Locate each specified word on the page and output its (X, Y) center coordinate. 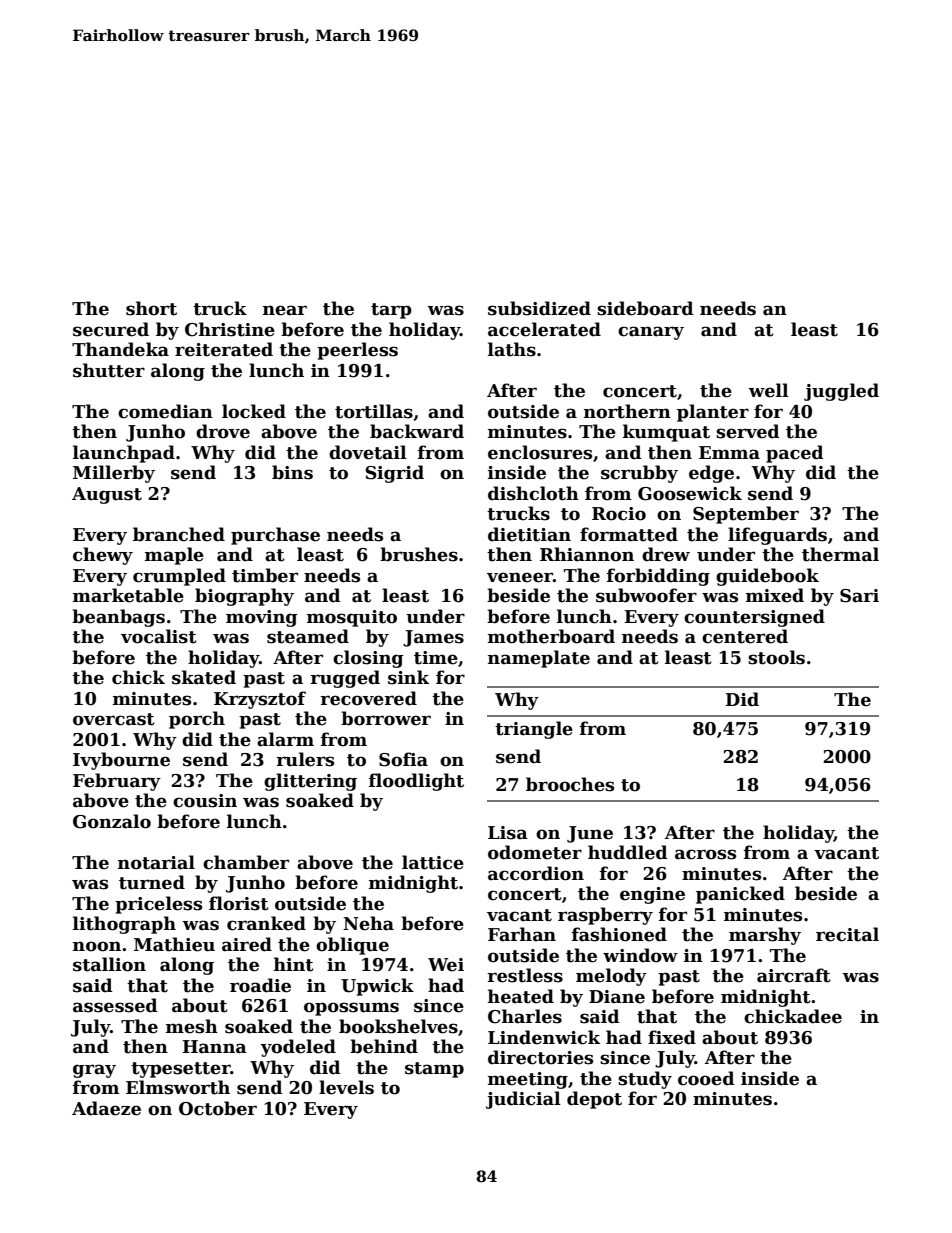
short (151, 308)
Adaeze (106, 1108)
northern (627, 411)
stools (776, 657)
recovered (368, 698)
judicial (523, 1100)
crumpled (179, 577)
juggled (841, 392)
